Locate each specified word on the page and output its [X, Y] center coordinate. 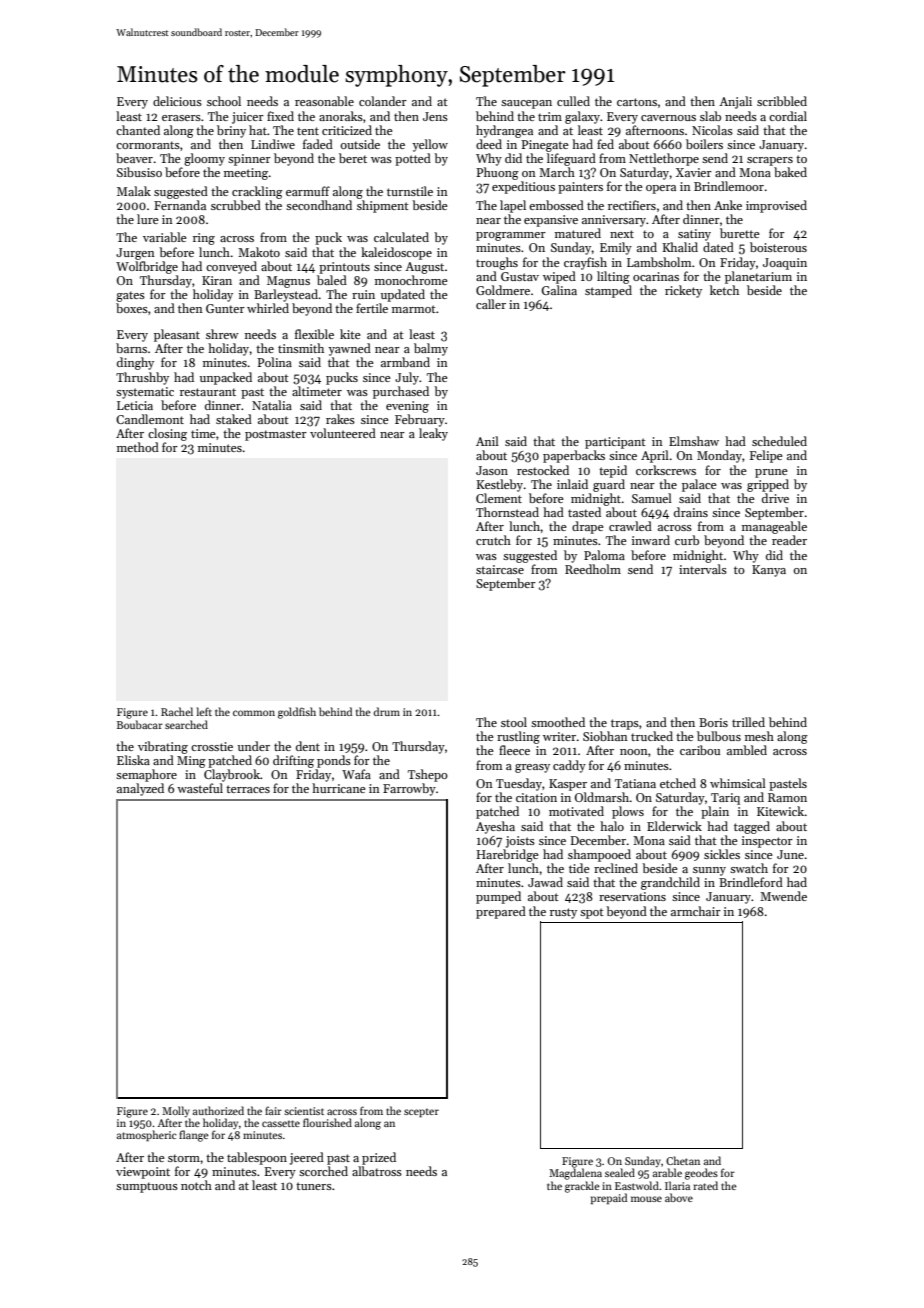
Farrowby [409, 789]
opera [661, 189]
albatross [377, 1171]
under [254, 746]
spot [592, 913]
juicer [248, 118]
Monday [719, 456]
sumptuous [147, 1187]
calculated [401, 237]
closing [167, 434]
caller [491, 304]
